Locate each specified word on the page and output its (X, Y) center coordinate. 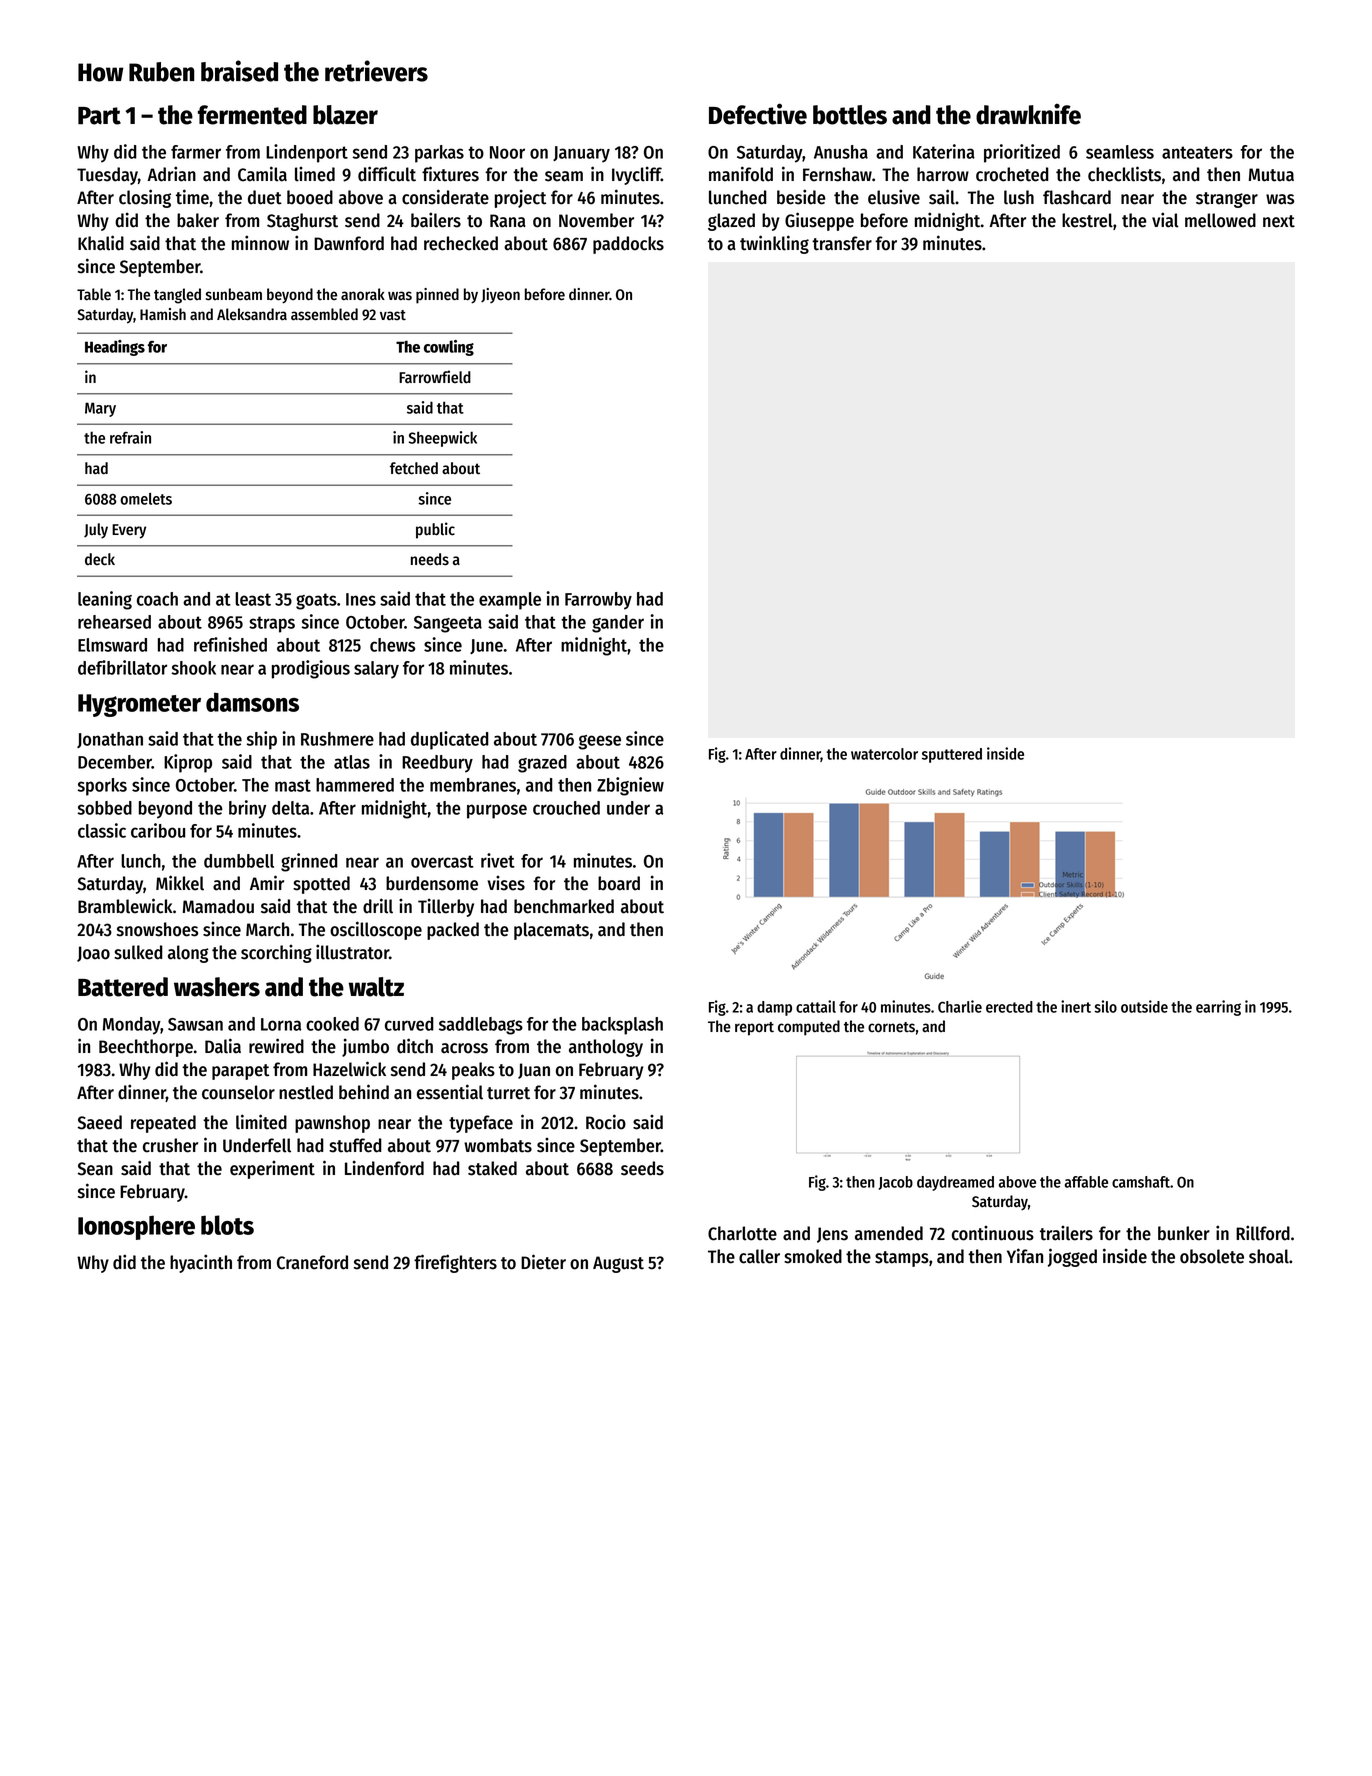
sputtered (952, 755)
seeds (642, 1168)
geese (600, 742)
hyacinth (201, 1263)
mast (293, 785)
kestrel (1087, 220)
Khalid (101, 243)
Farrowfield (435, 377)
